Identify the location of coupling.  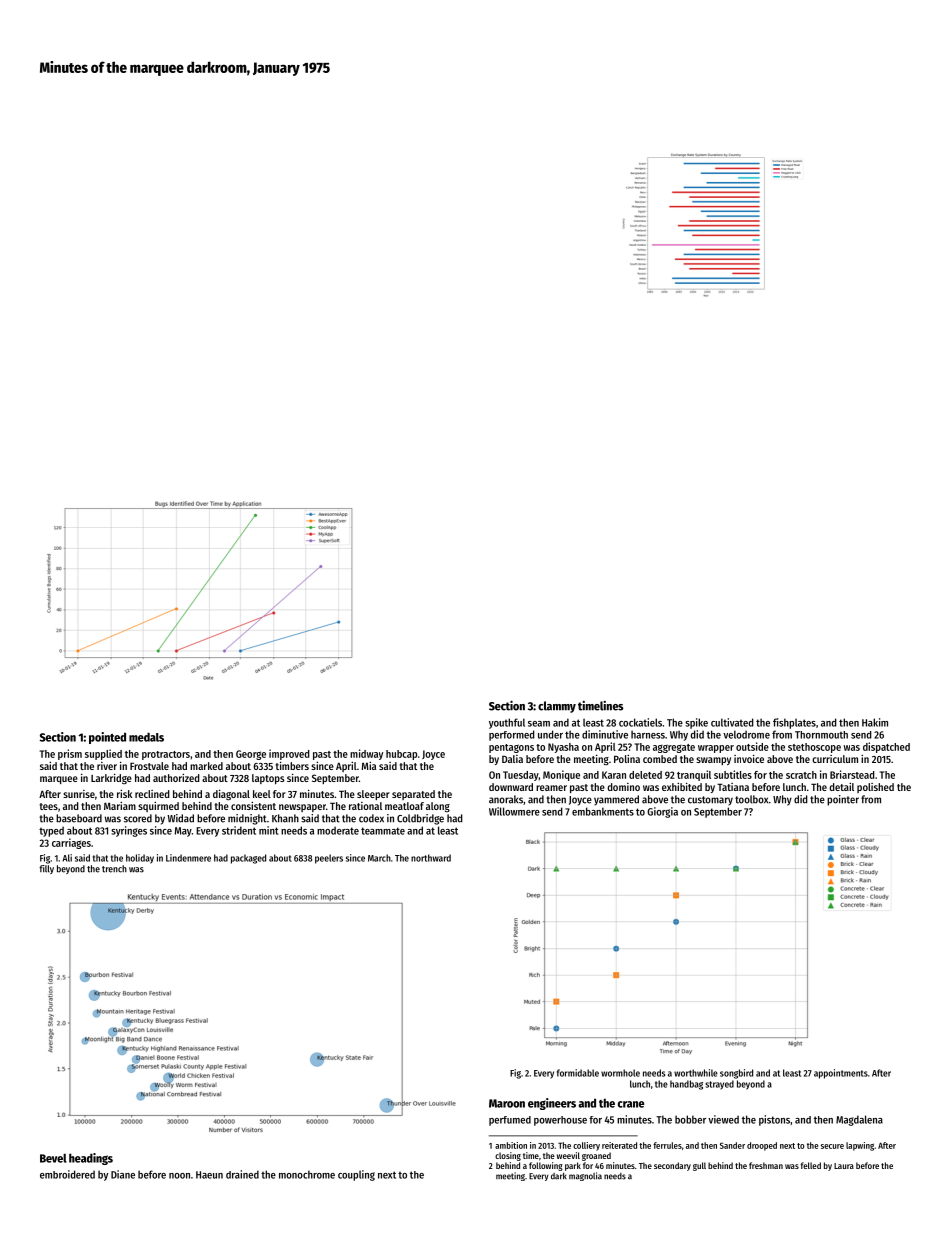
(356, 1175).
